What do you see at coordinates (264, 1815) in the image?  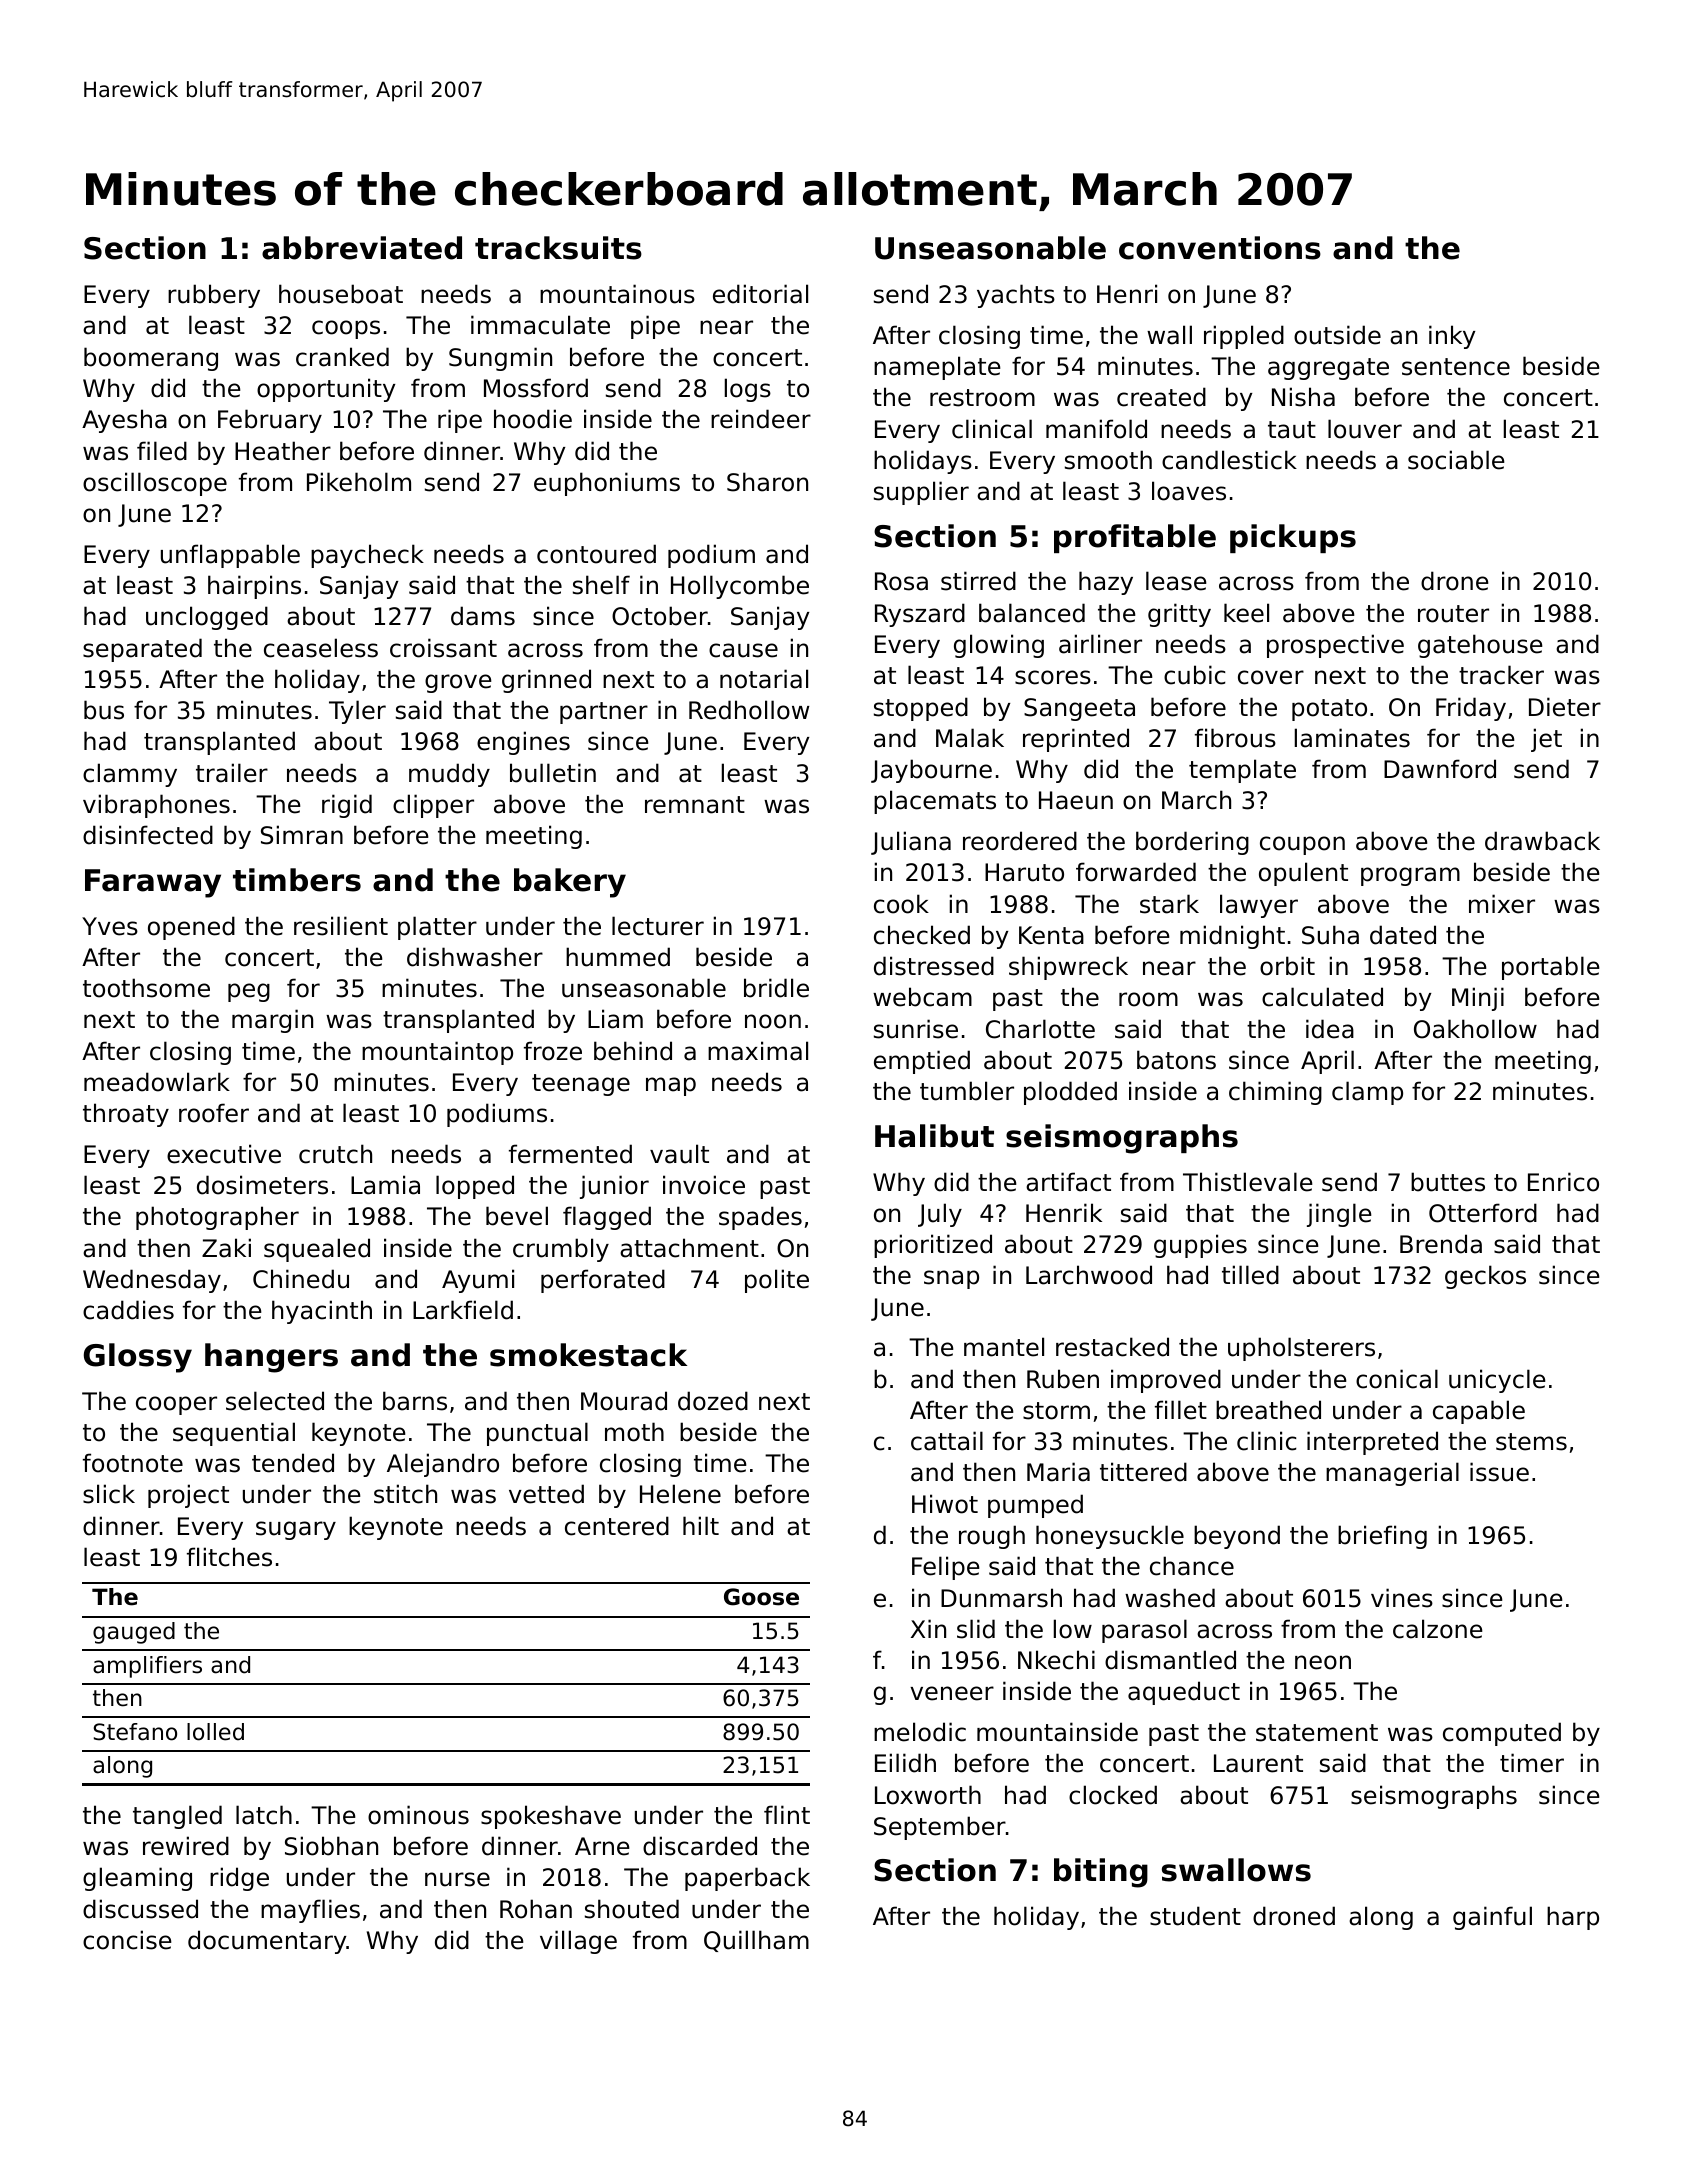 I see `latch` at bounding box center [264, 1815].
